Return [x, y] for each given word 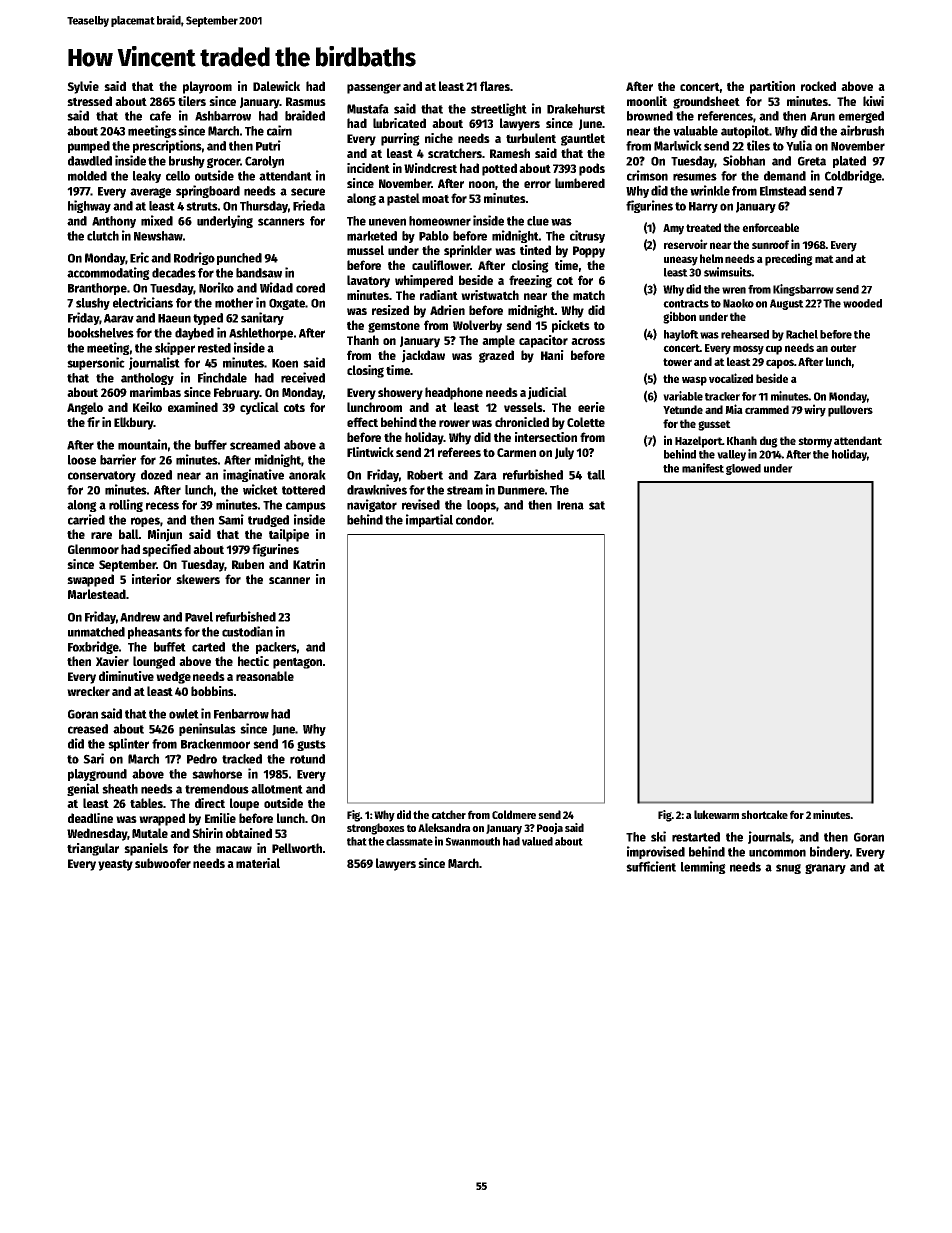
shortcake [764, 814]
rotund [307, 759]
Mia [734, 409]
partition [772, 87]
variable [683, 396]
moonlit [647, 101]
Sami [231, 519]
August [787, 304]
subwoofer [163, 863]
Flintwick [370, 452]
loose [82, 460]
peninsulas [207, 729]
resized [390, 310]
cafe [160, 116]
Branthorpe [97, 289]
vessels [523, 407]
